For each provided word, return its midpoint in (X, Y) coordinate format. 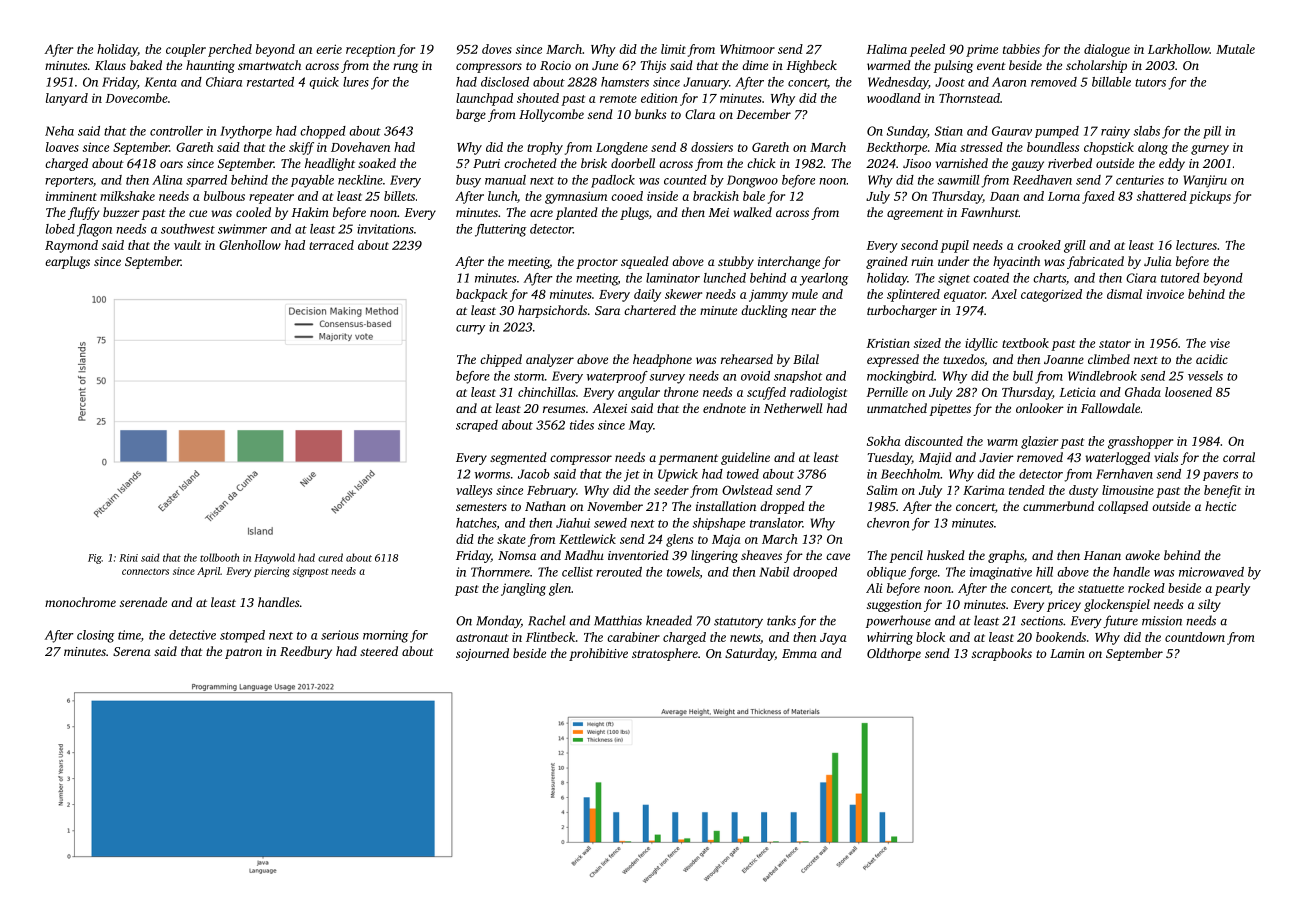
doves (497, 49)
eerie (329, 49)
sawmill (958, 180)
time (129, 635)
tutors (1150, 83)
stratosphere (665, 654)
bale (754, 196)
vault (187, 245)
